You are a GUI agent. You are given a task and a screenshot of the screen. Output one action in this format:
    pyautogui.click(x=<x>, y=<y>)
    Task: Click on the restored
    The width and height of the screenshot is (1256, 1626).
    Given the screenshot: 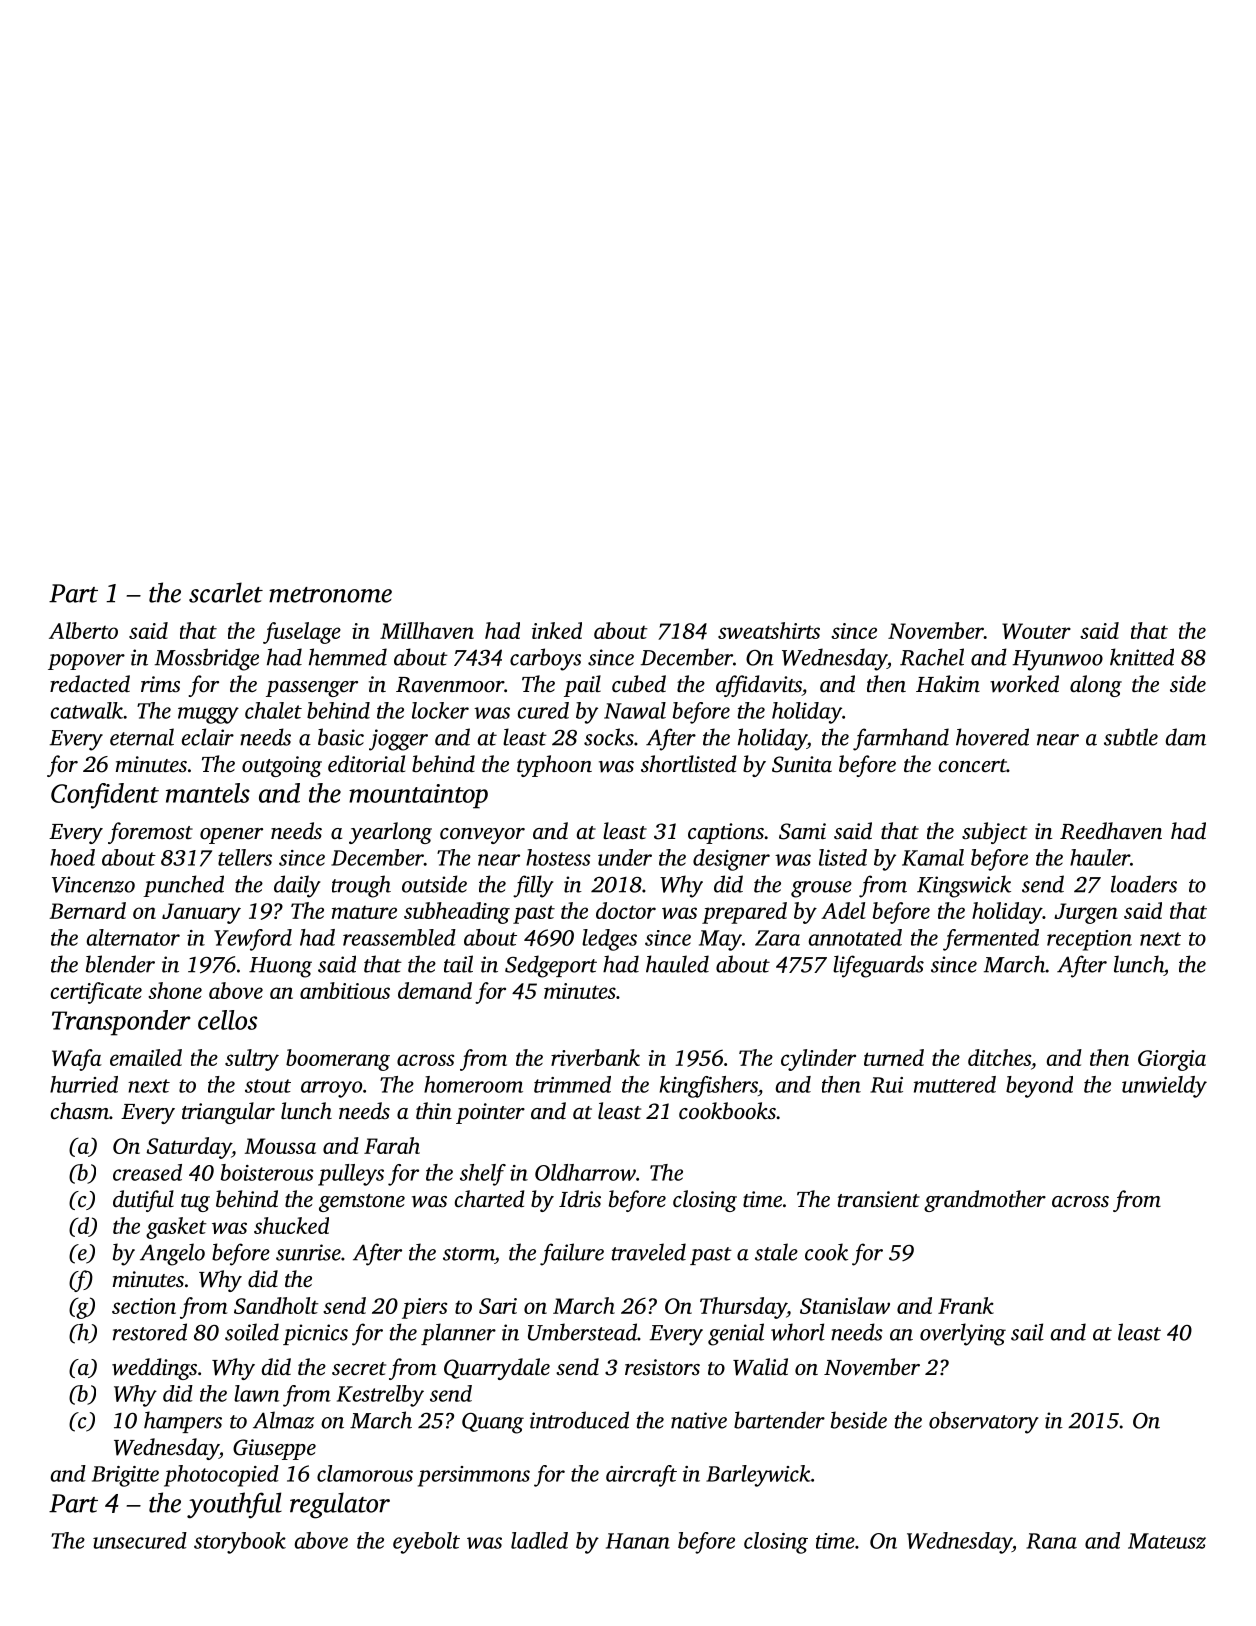 What is the action you would take?
    pyautogui.click(x=150, y=1332)
